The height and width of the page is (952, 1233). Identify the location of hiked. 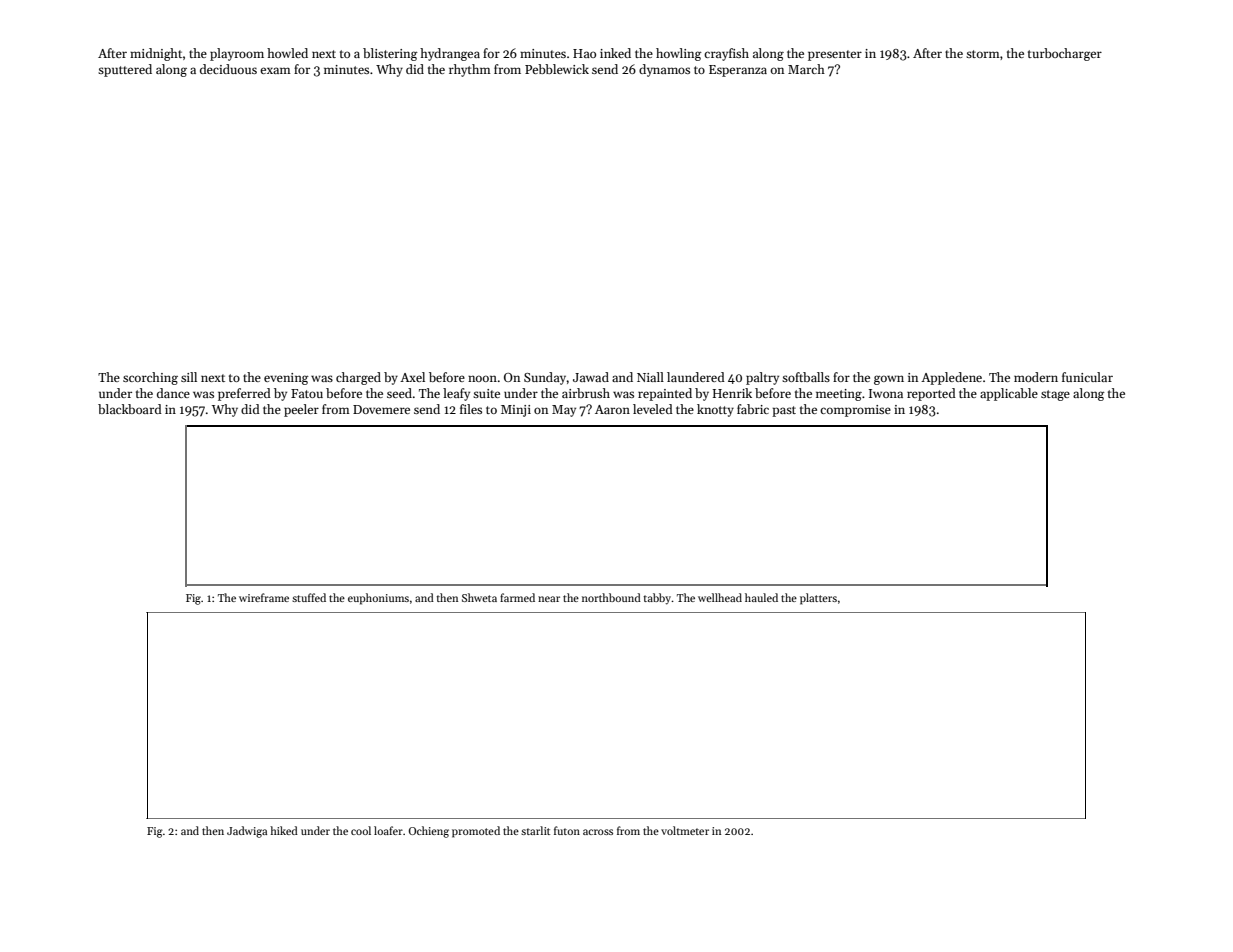
(284, 830).
